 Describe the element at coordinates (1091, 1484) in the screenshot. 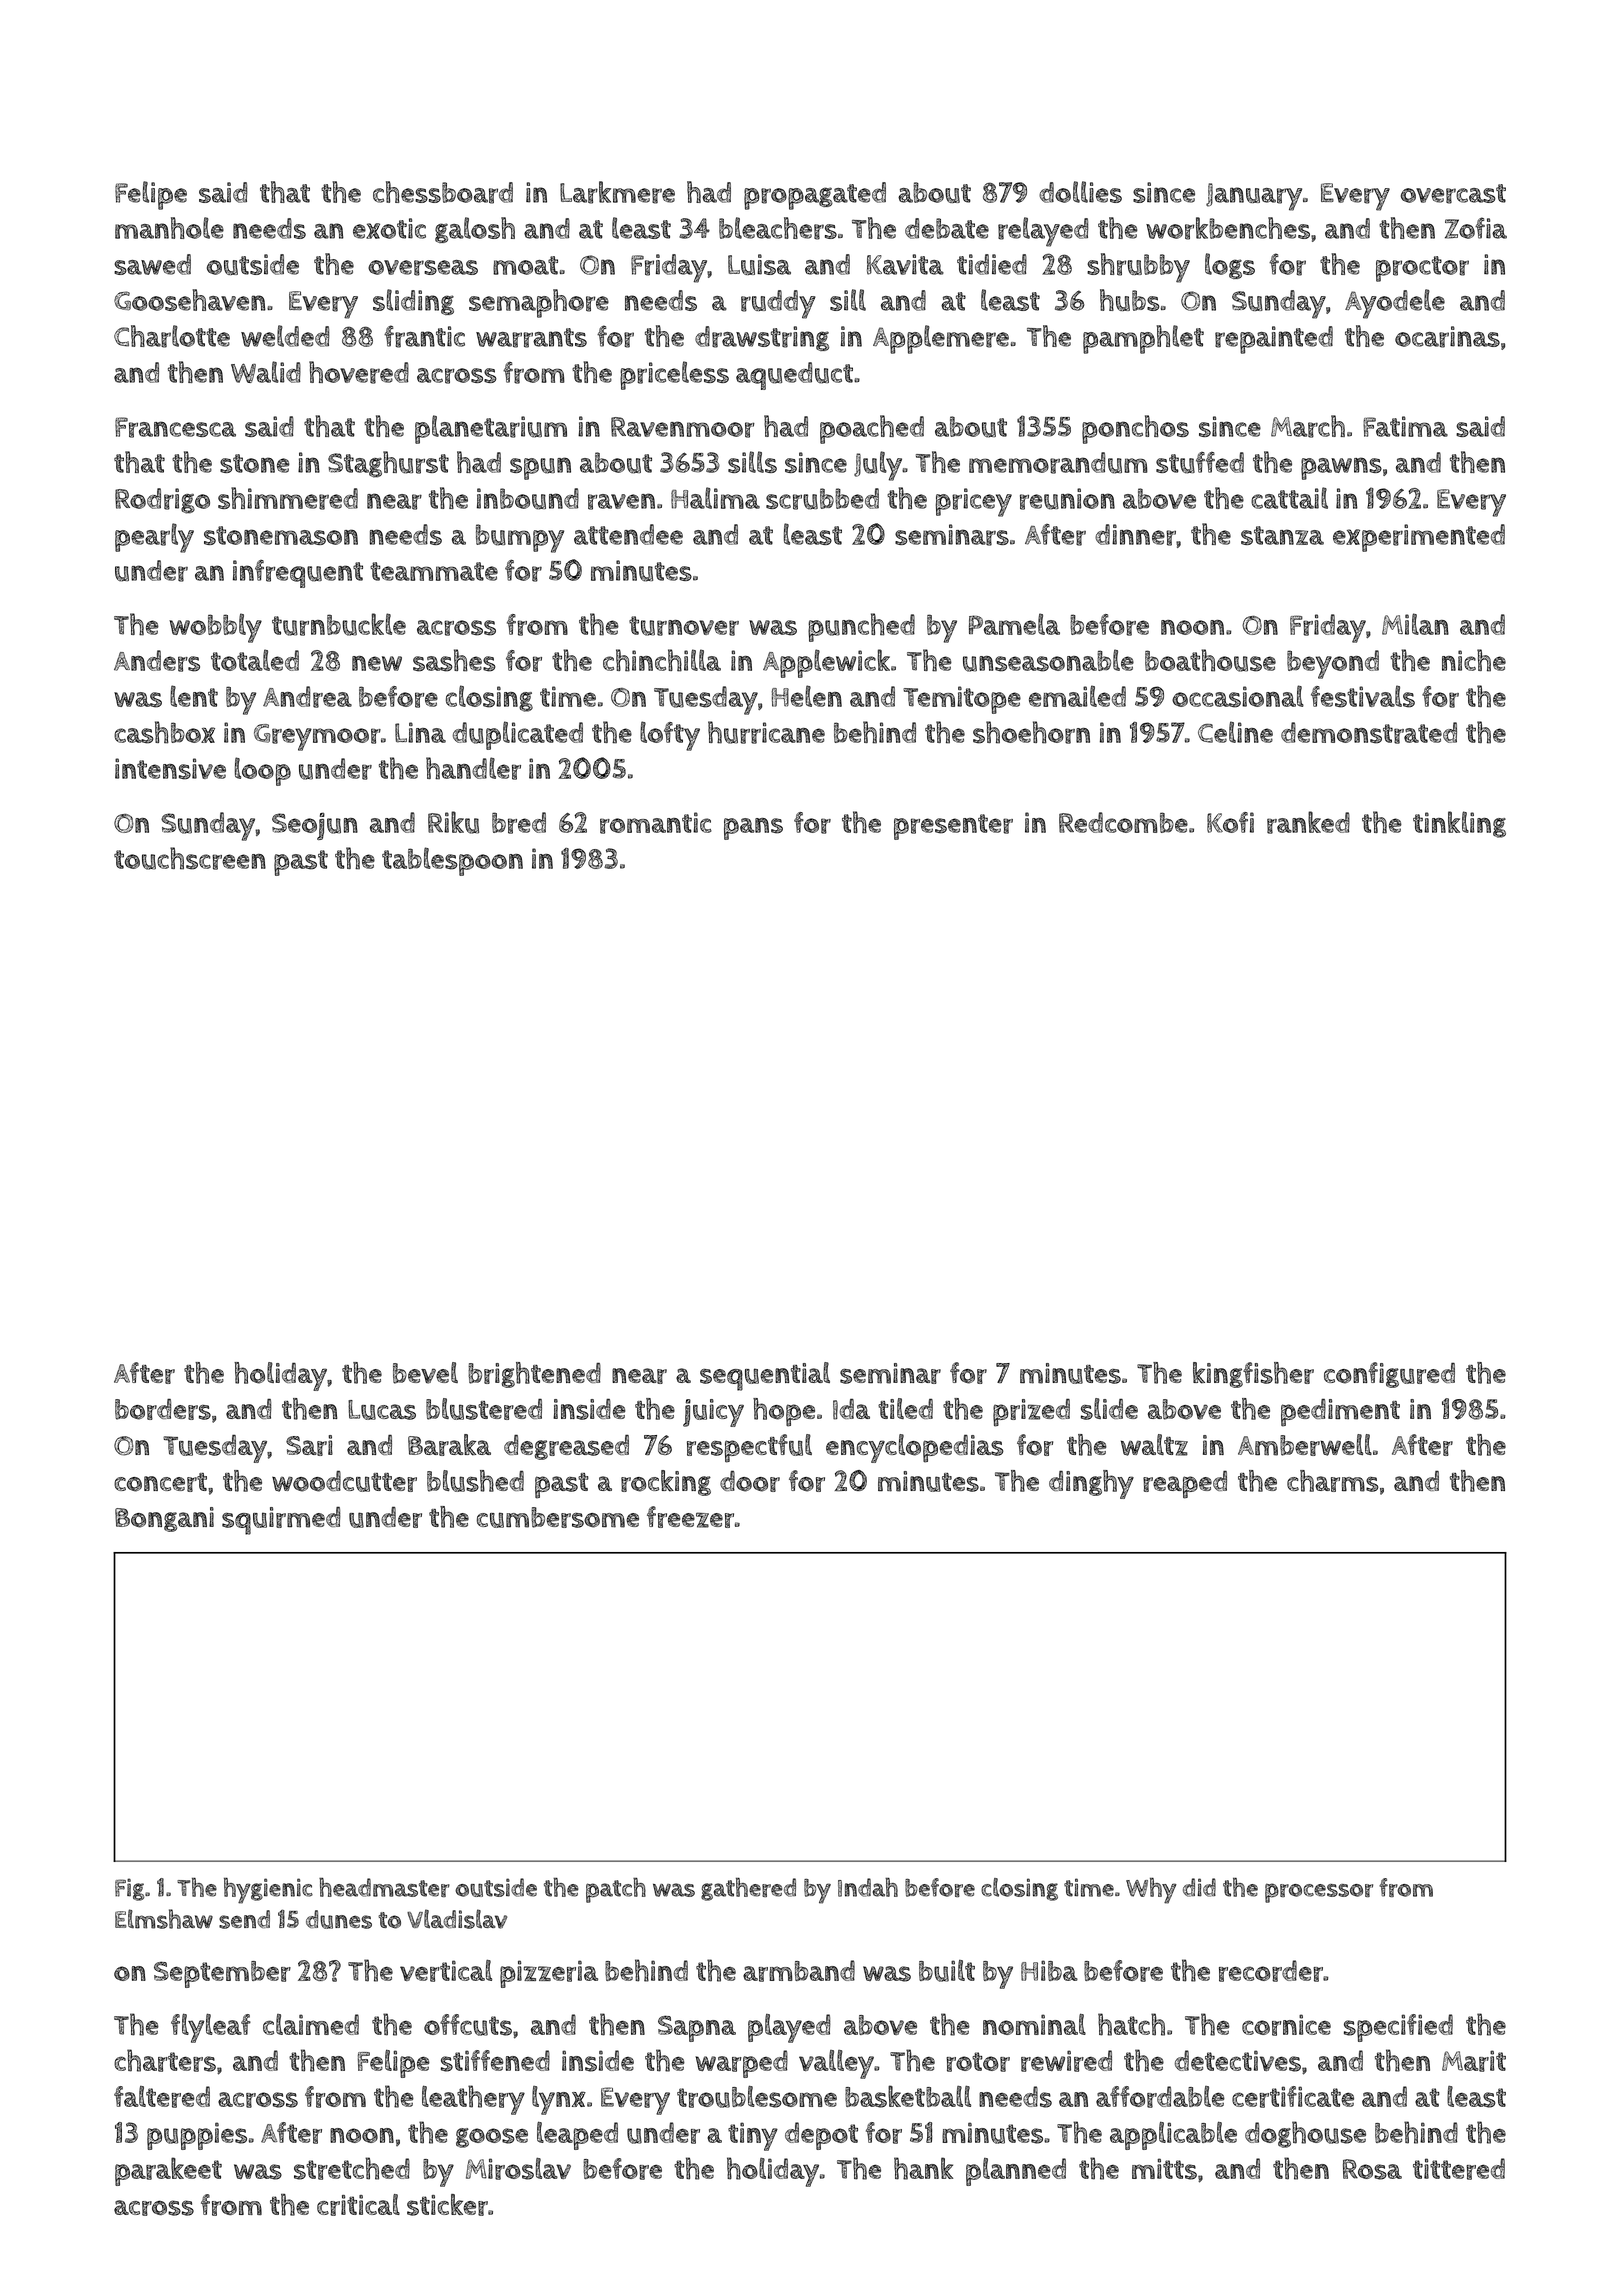

I see `dinghy` at that location.
